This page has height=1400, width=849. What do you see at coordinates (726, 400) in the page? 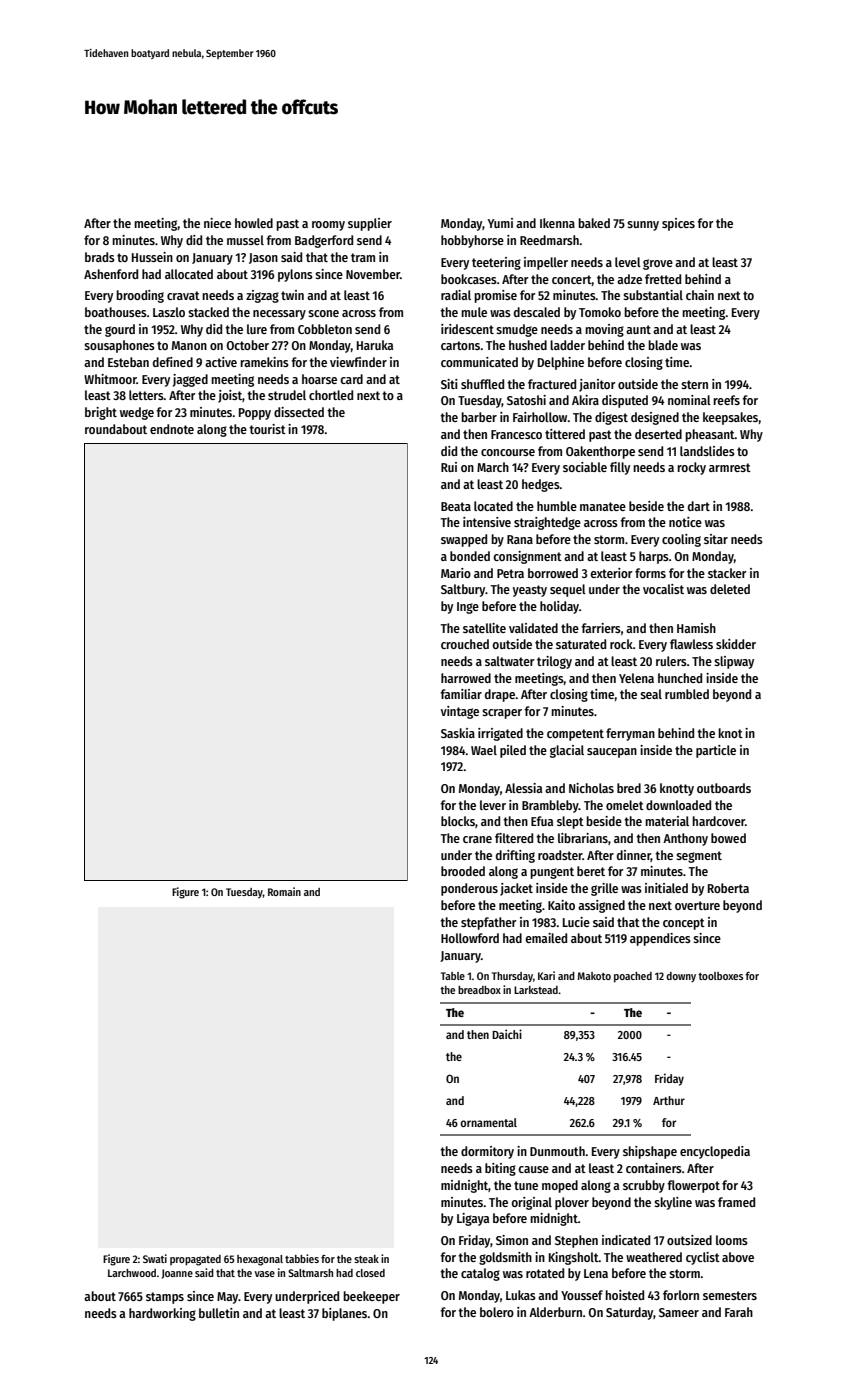
I see `reefs` at bounding box center [726, 400].
